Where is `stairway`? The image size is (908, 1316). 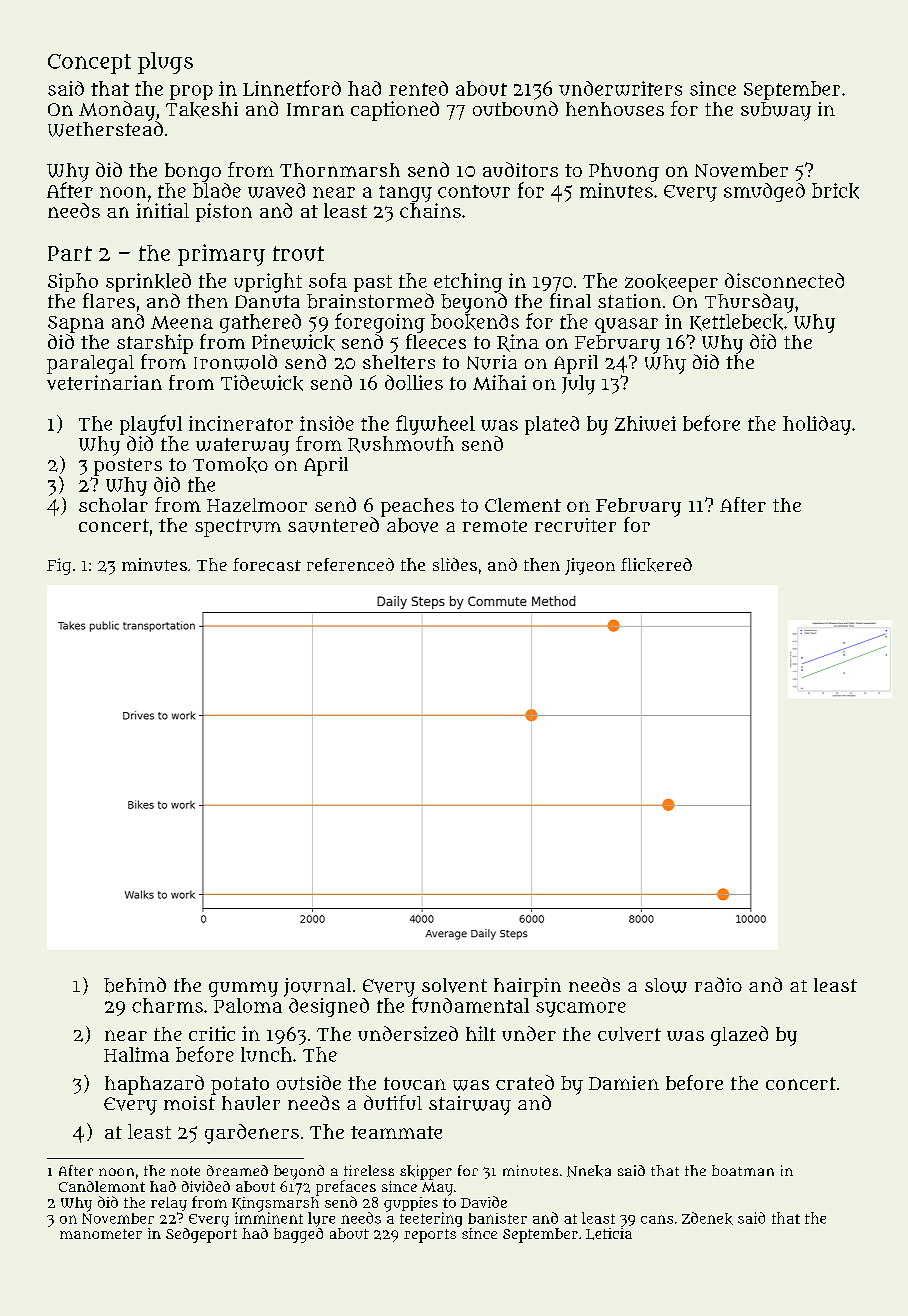 stairway is located at coordinates (470, 1105).
